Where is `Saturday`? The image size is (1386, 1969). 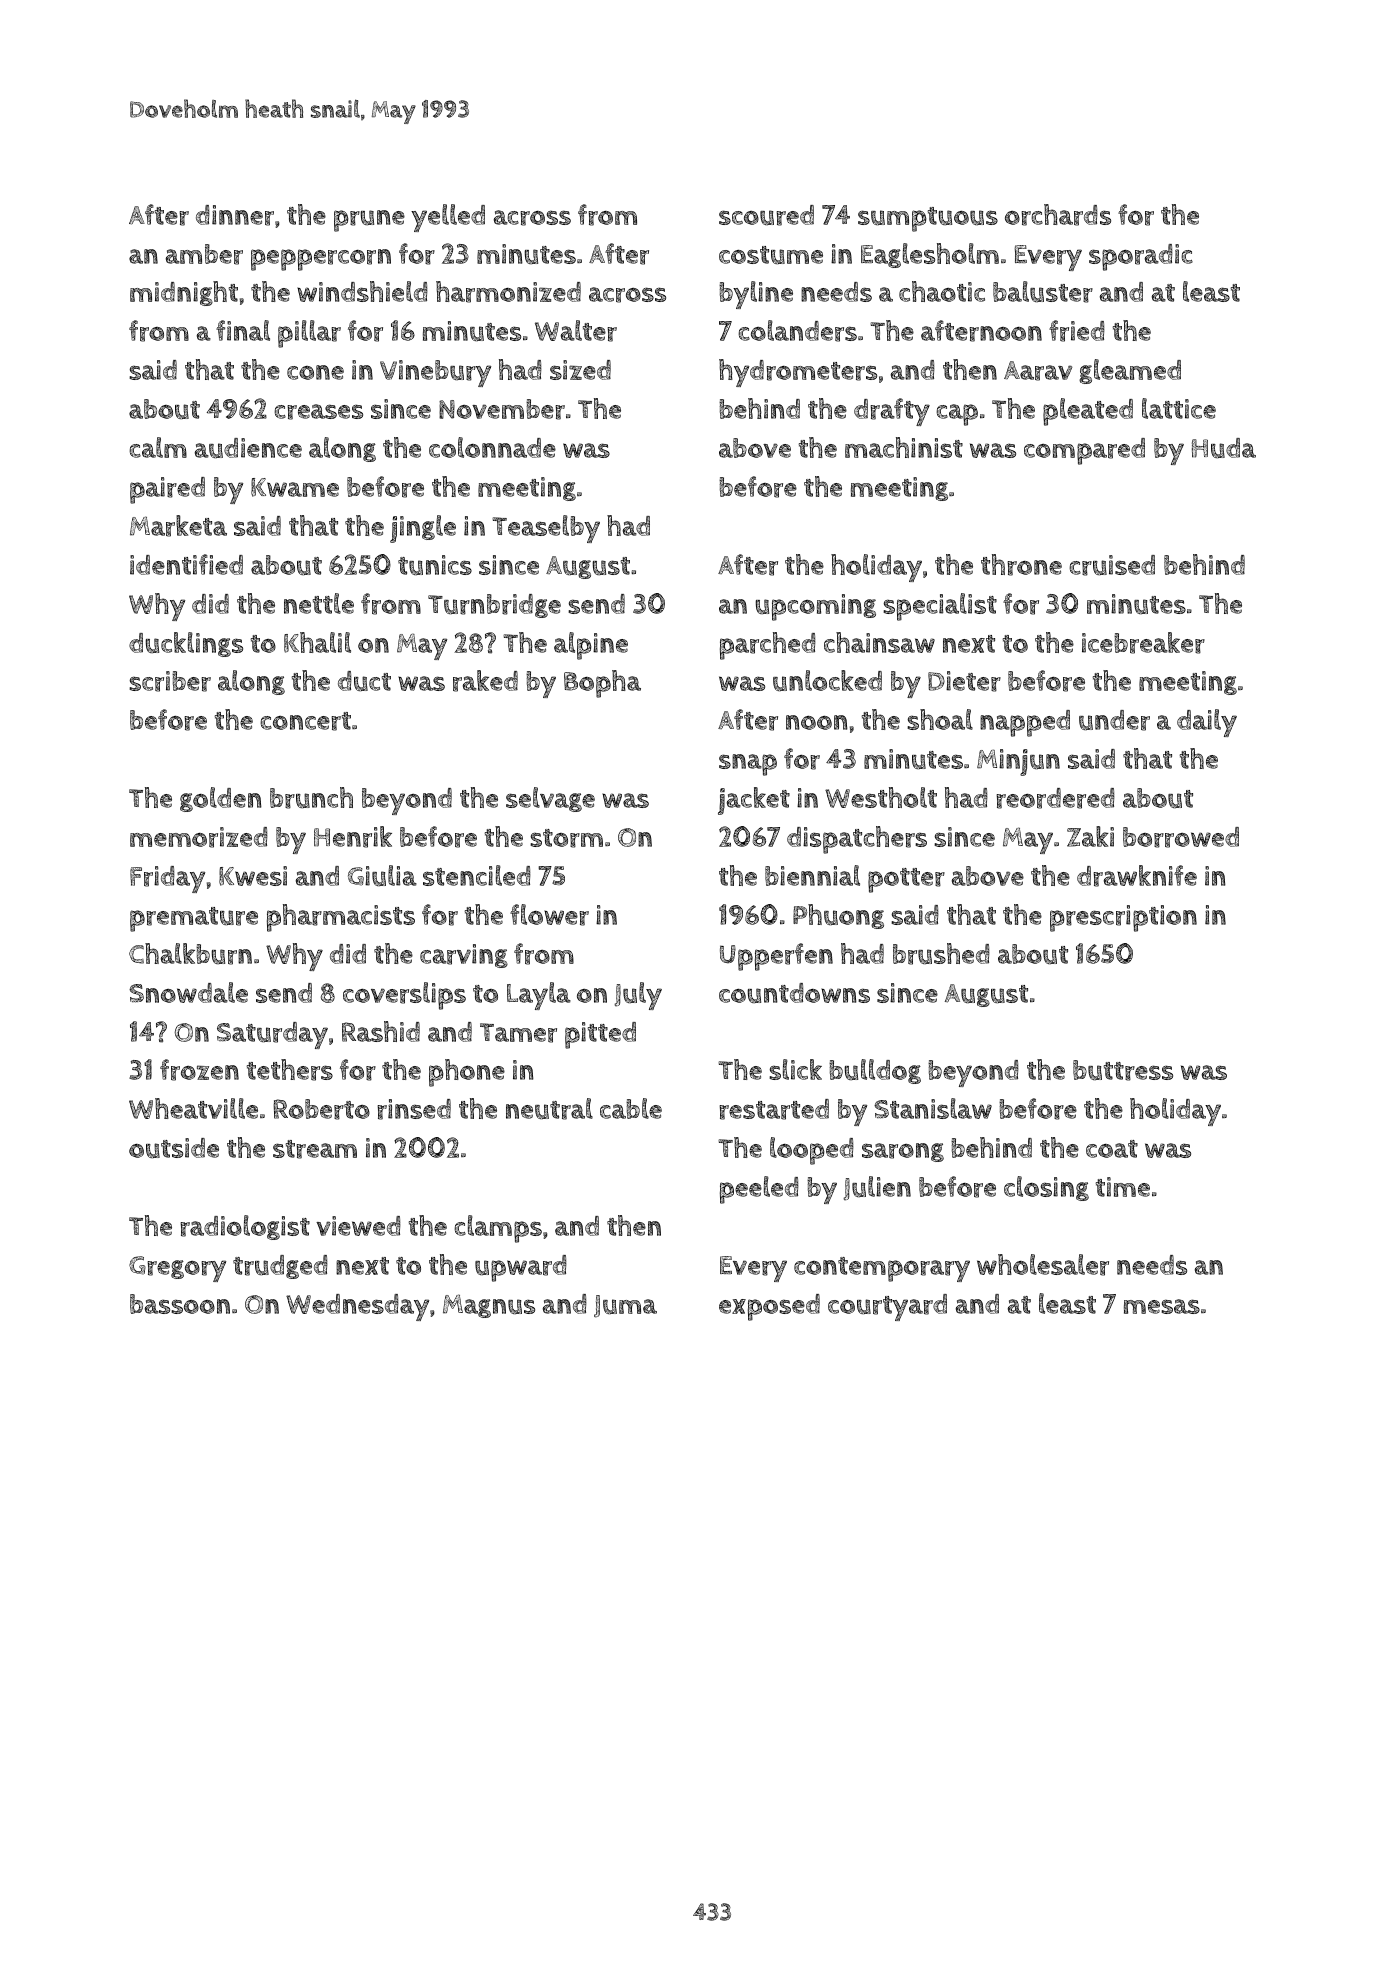 Saturday is located at coordinates (272, 1035).
